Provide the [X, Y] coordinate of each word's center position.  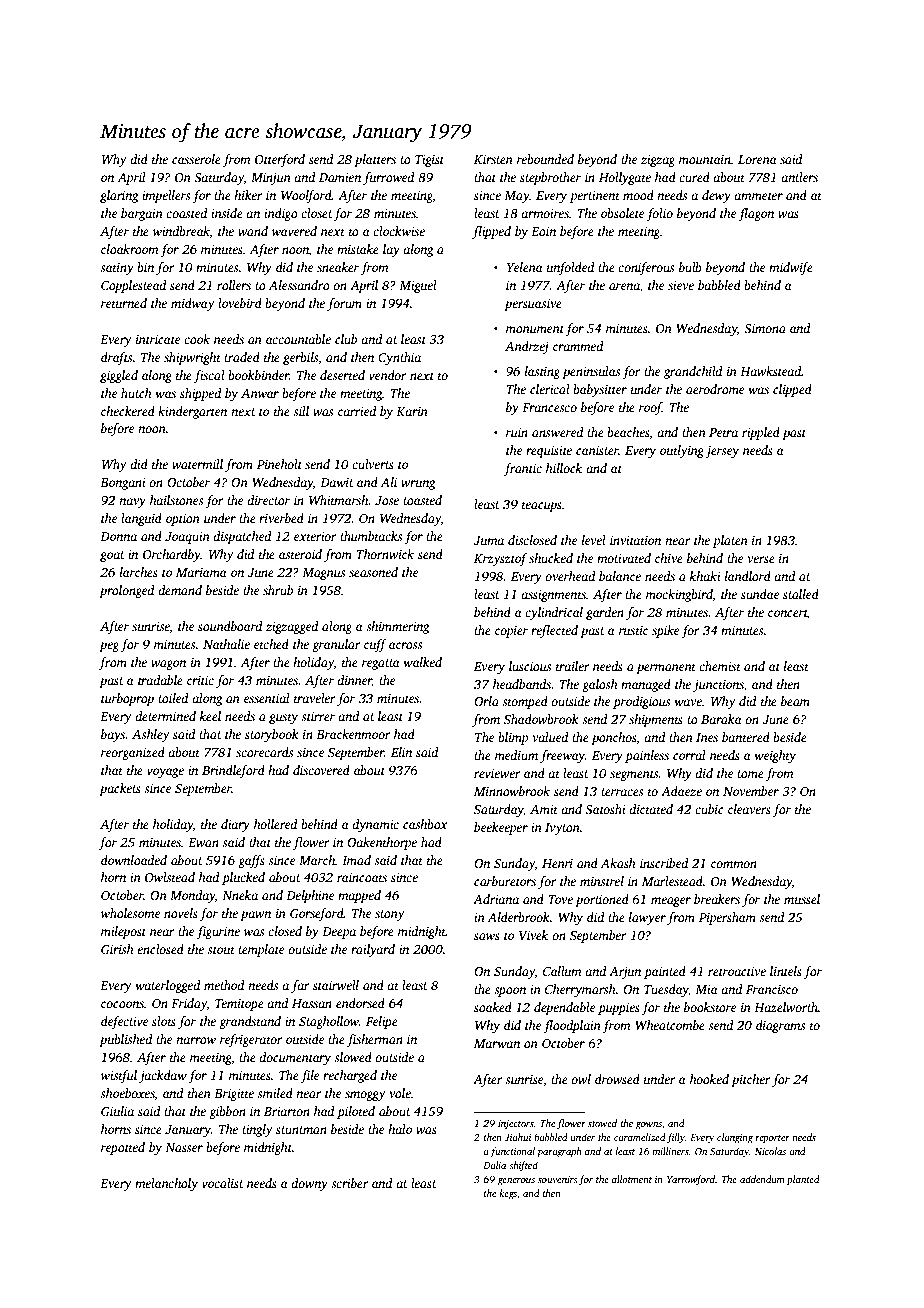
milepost [123, 932]
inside [227, 213]
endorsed [360, 1003]
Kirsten [493, 159]
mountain [705, 159]
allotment [632, 1179]
